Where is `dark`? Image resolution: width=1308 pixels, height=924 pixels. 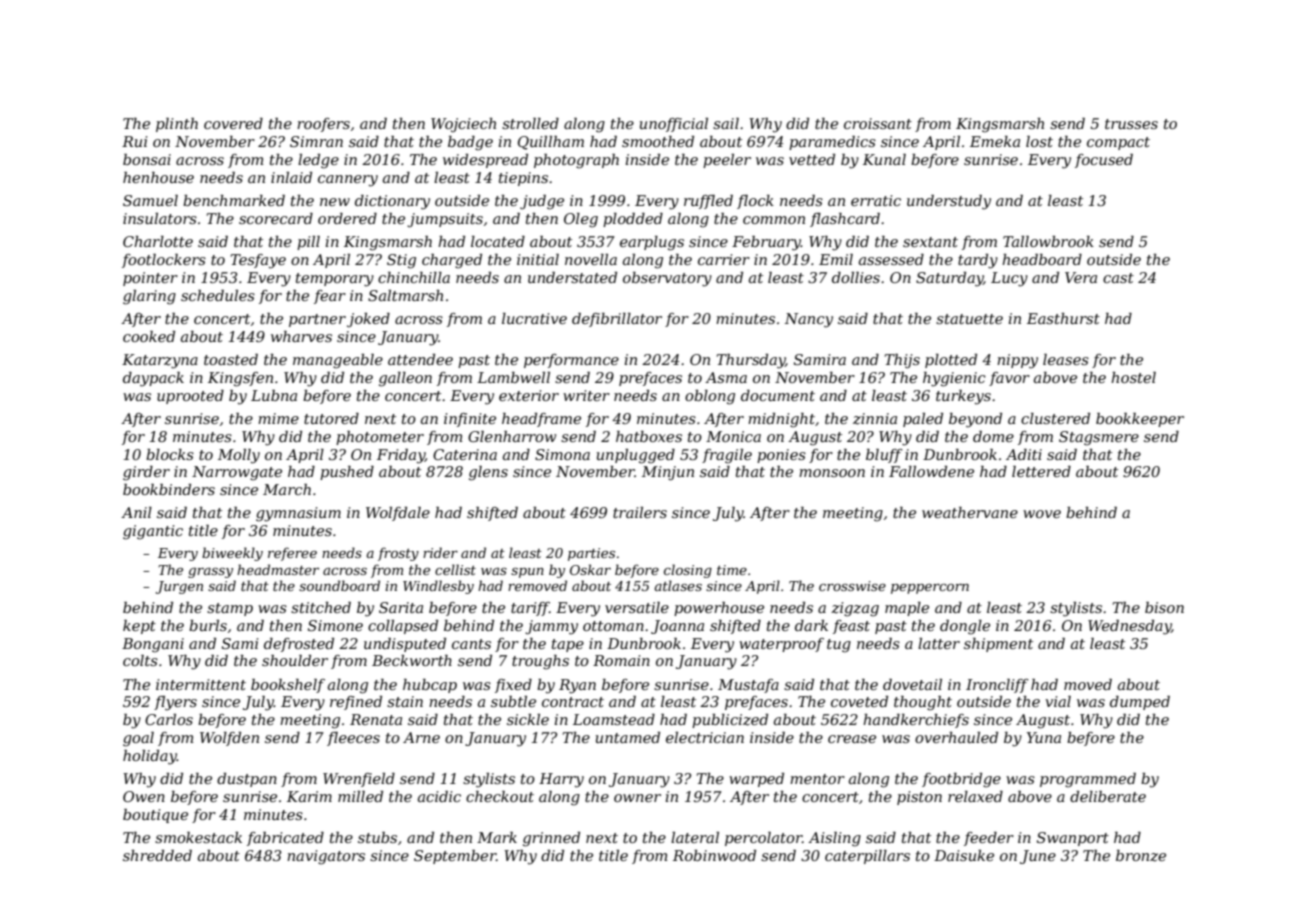
dark is located at coordinates (811, 625).
